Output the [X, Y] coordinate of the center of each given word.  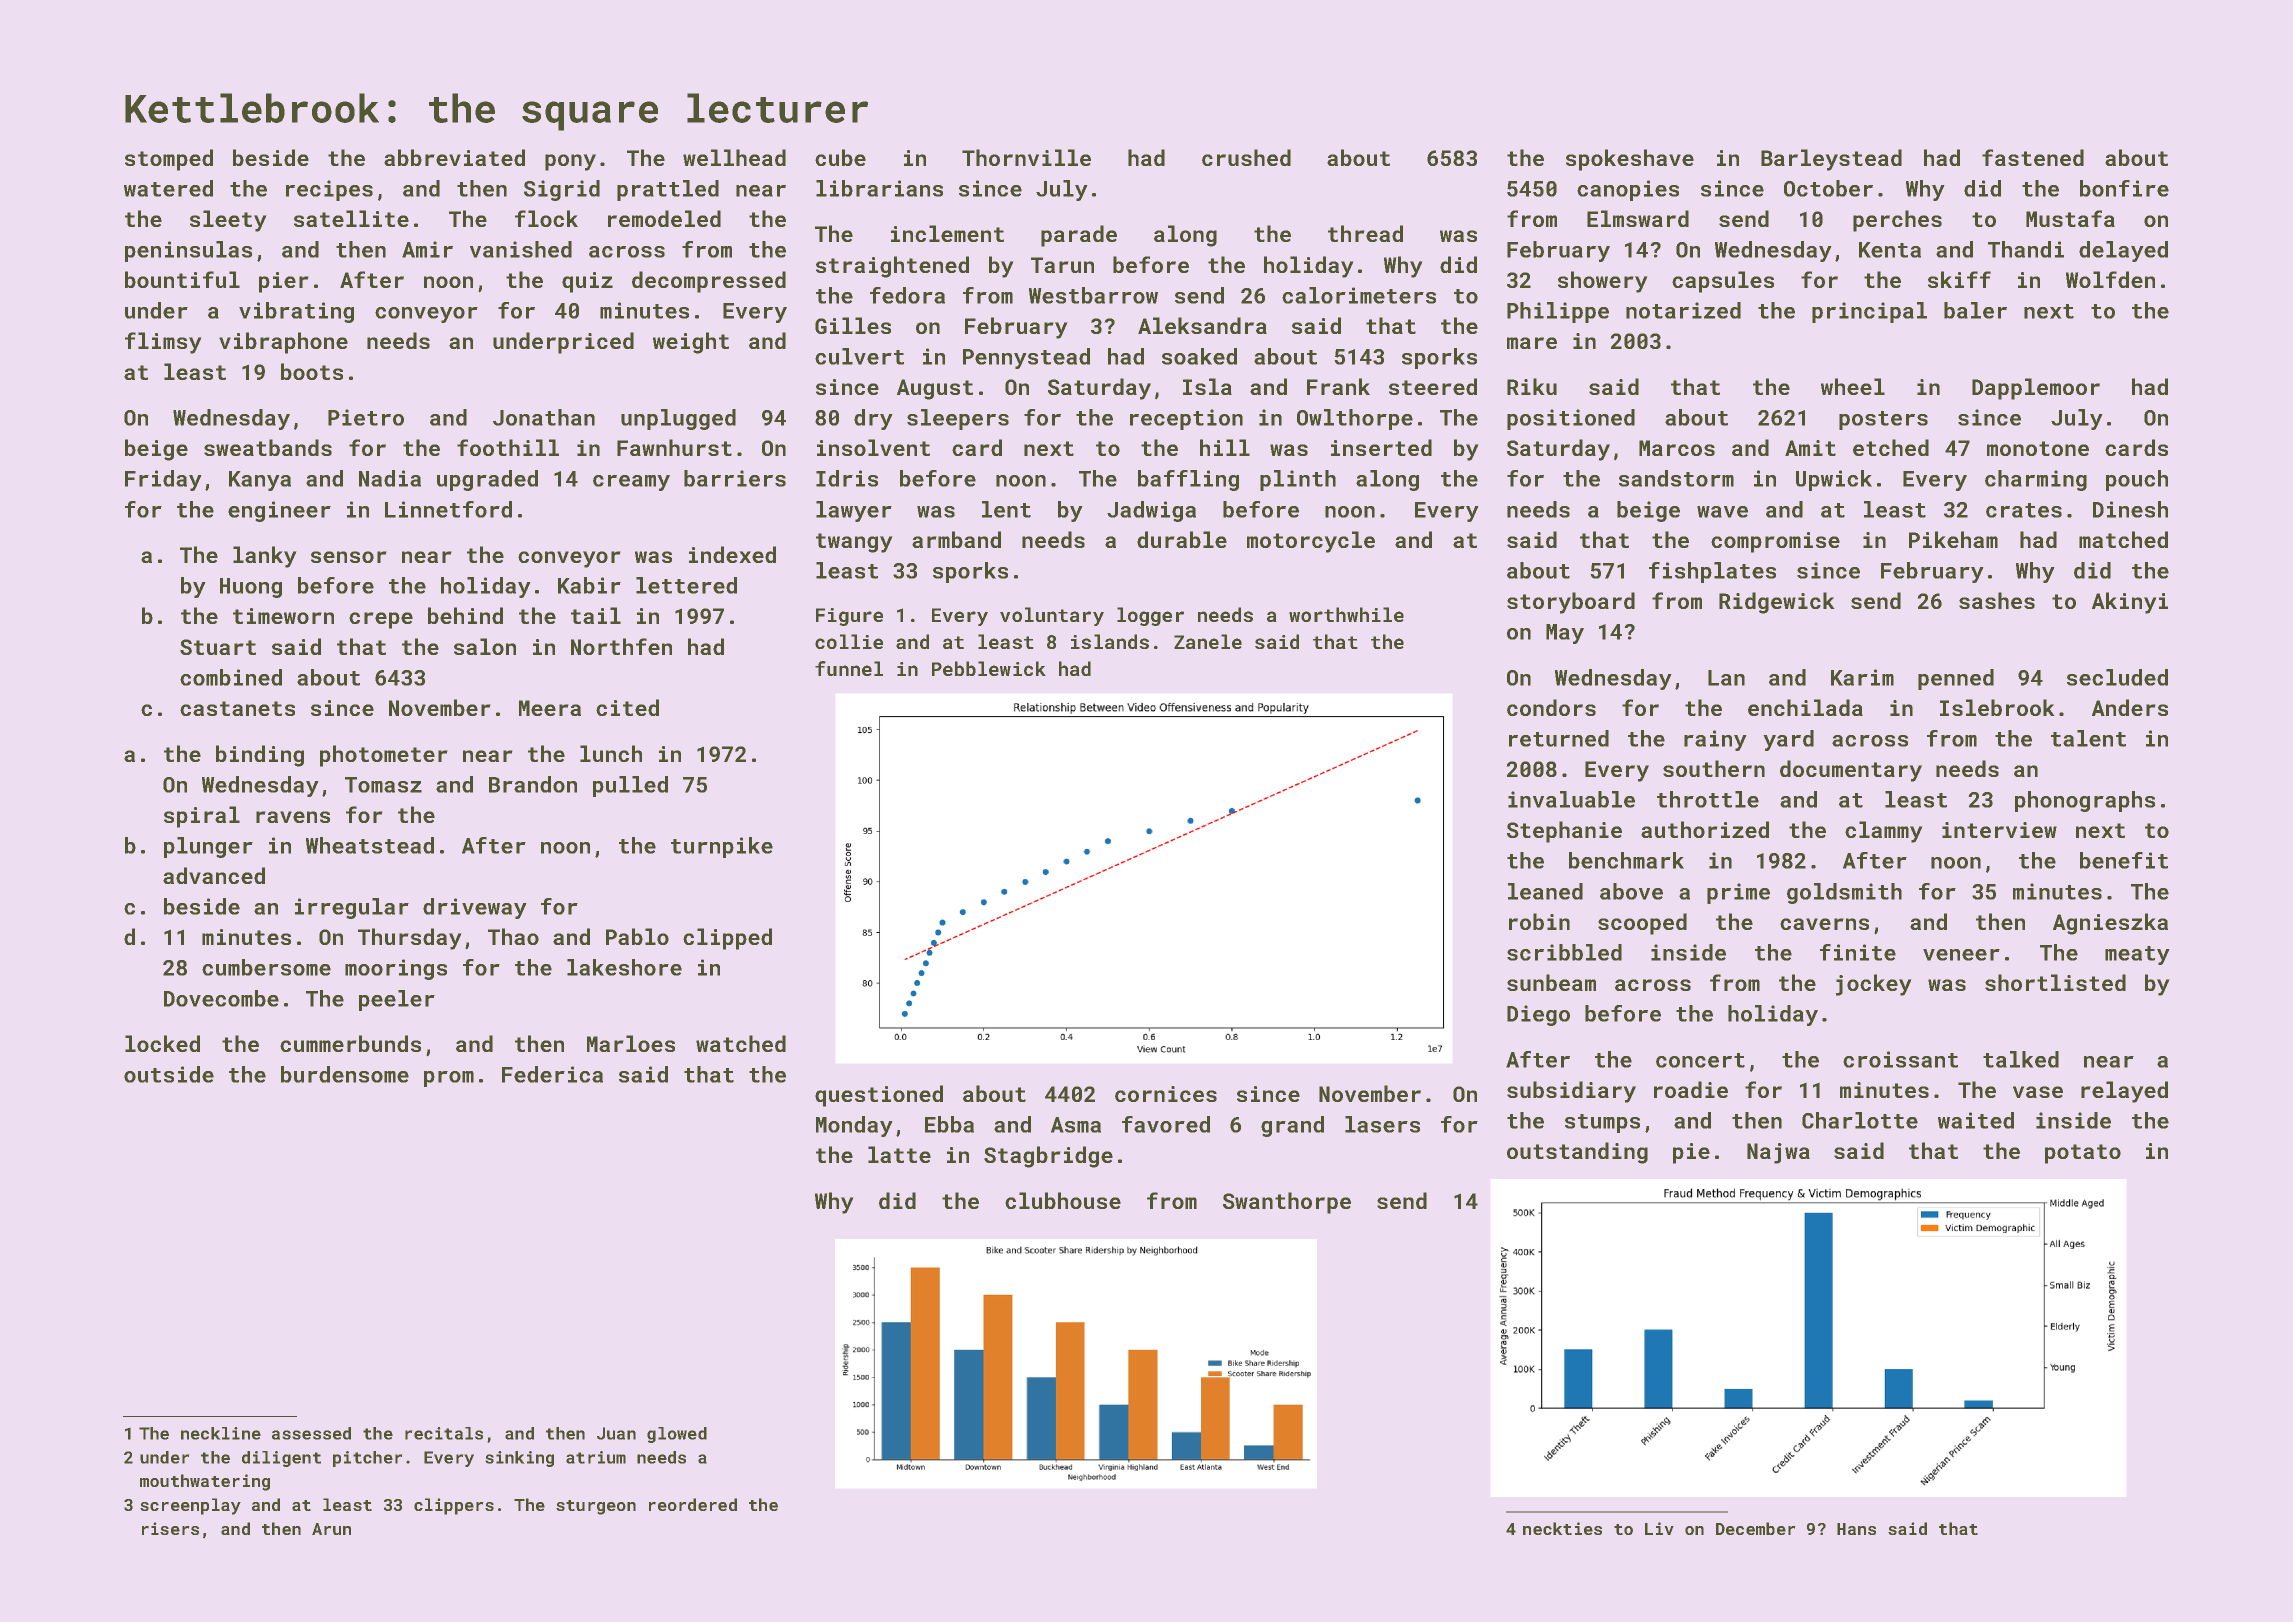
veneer [1961, 955]
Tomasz [383, 785]
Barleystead [1831, 160]
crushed [1246, 157]
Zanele [1208, 641]
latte [899, 1154]
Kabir [589, 585]
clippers [454, 1506]
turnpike [722, 847]
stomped [169, 160]
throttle [1708, 799]
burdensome [345, 1074]
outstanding [1577, 1153]
